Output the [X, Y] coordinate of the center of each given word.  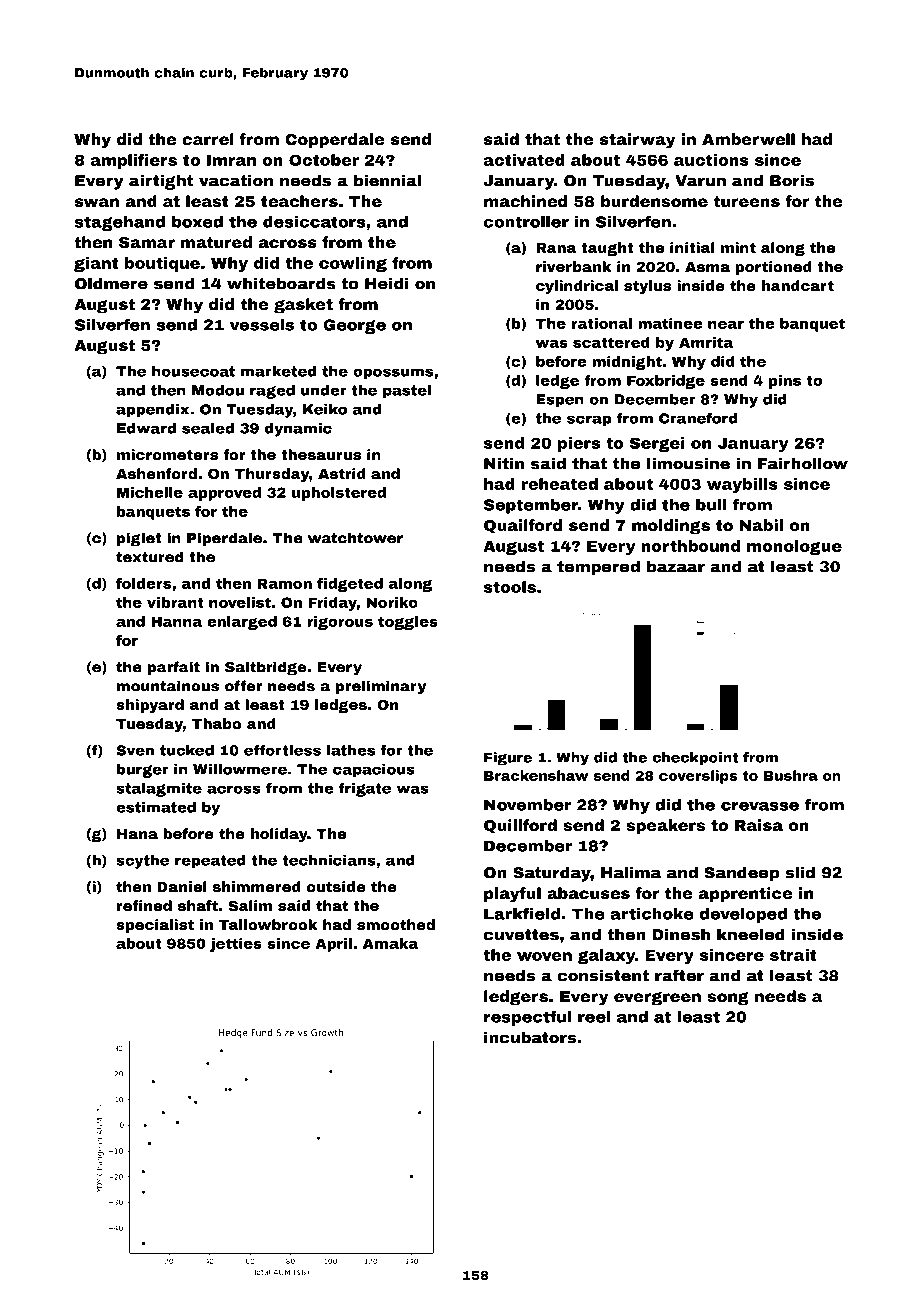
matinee [670, 323]
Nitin [504, 463]
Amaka [390, 943]
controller [526, 222]
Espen [560, 401]
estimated [156, 807]
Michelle [150, 492]
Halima [631, 872]
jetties [236, 945]
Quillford [520, 826]
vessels [262, 325]
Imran [231, 160]
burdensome [654, 201]
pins [785, 382]
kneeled [751, 934]
